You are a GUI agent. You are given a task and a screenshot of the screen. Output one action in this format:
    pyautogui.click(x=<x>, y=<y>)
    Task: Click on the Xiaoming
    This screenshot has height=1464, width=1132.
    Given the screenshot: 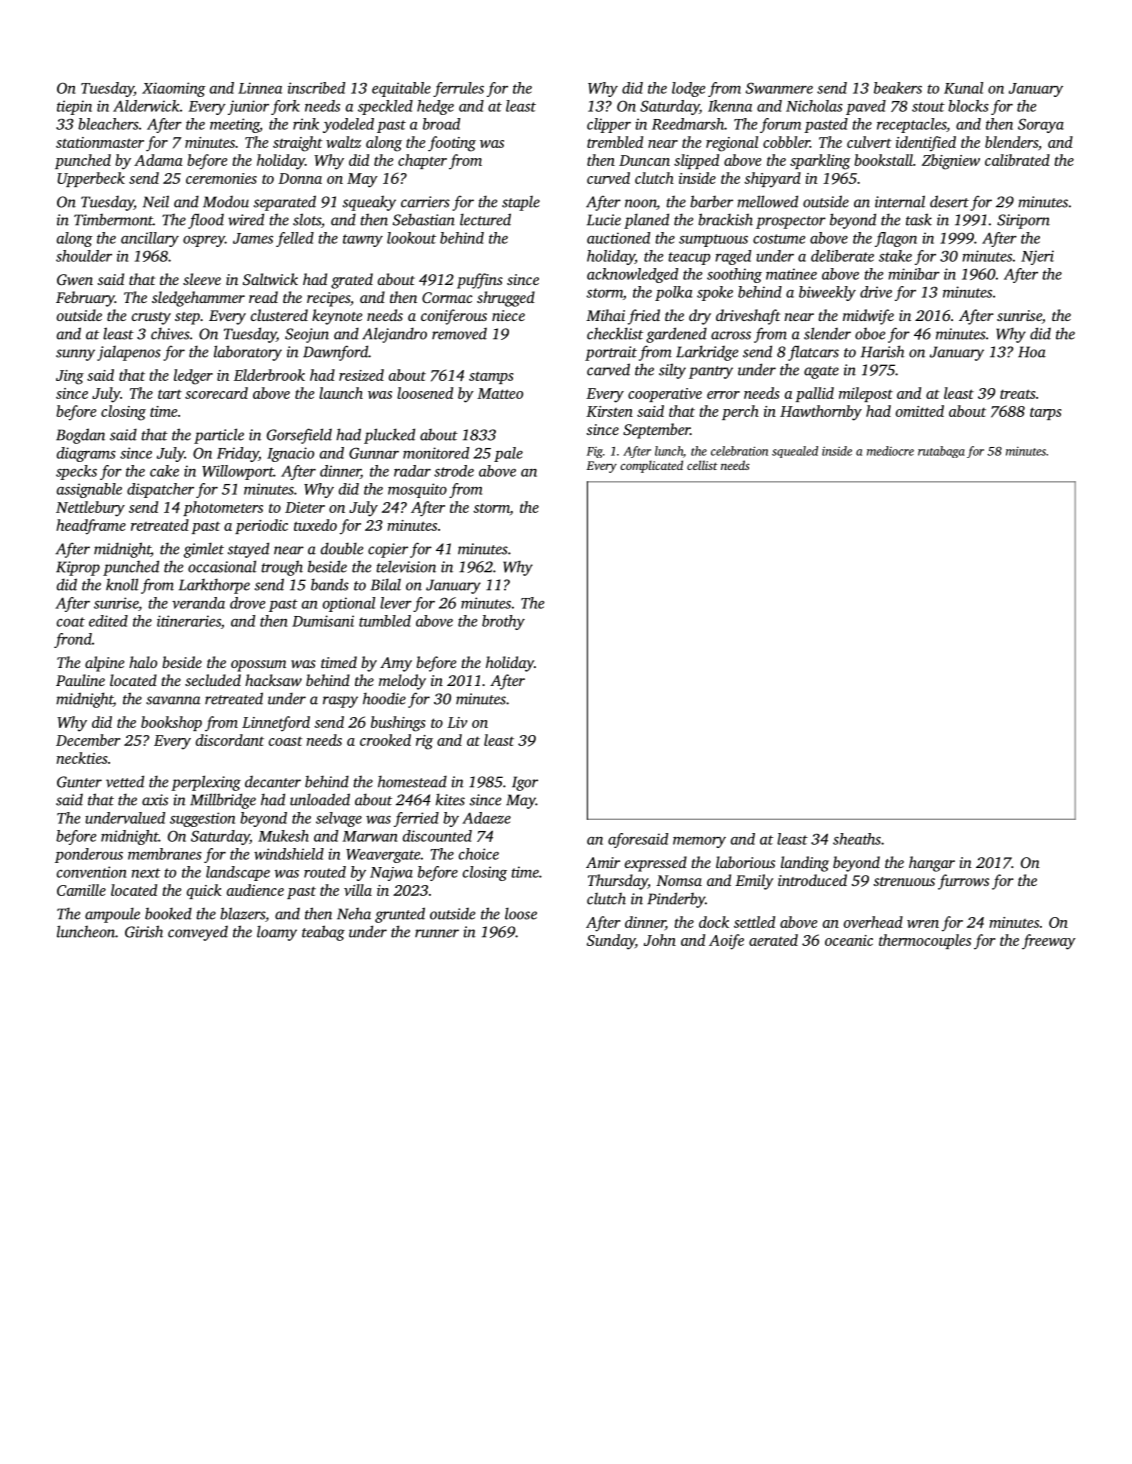 What is the action you would take?
    pyautogui.click(x=174, y=89)
